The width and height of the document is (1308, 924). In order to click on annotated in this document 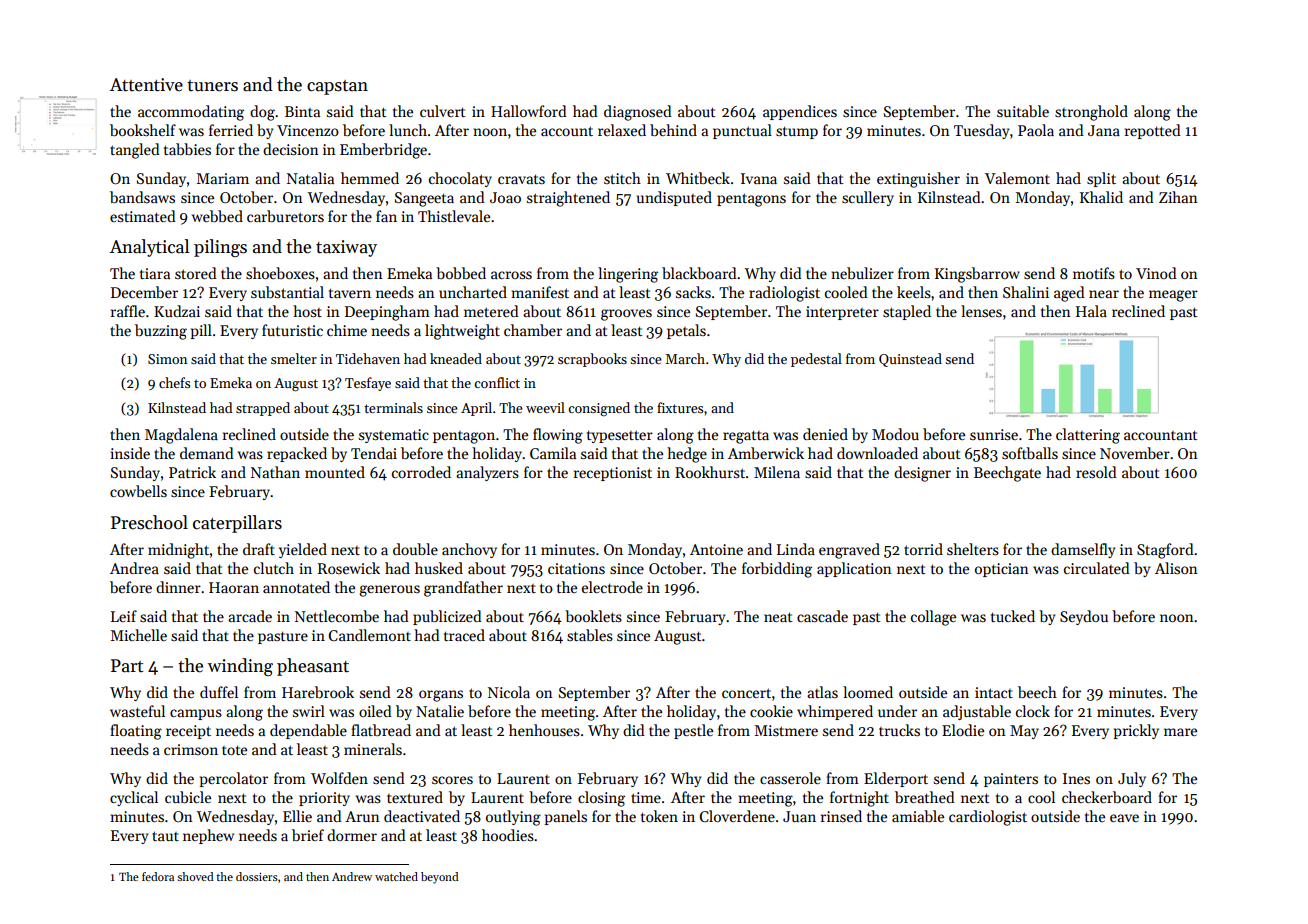, I will do `click(296, 587)`.
